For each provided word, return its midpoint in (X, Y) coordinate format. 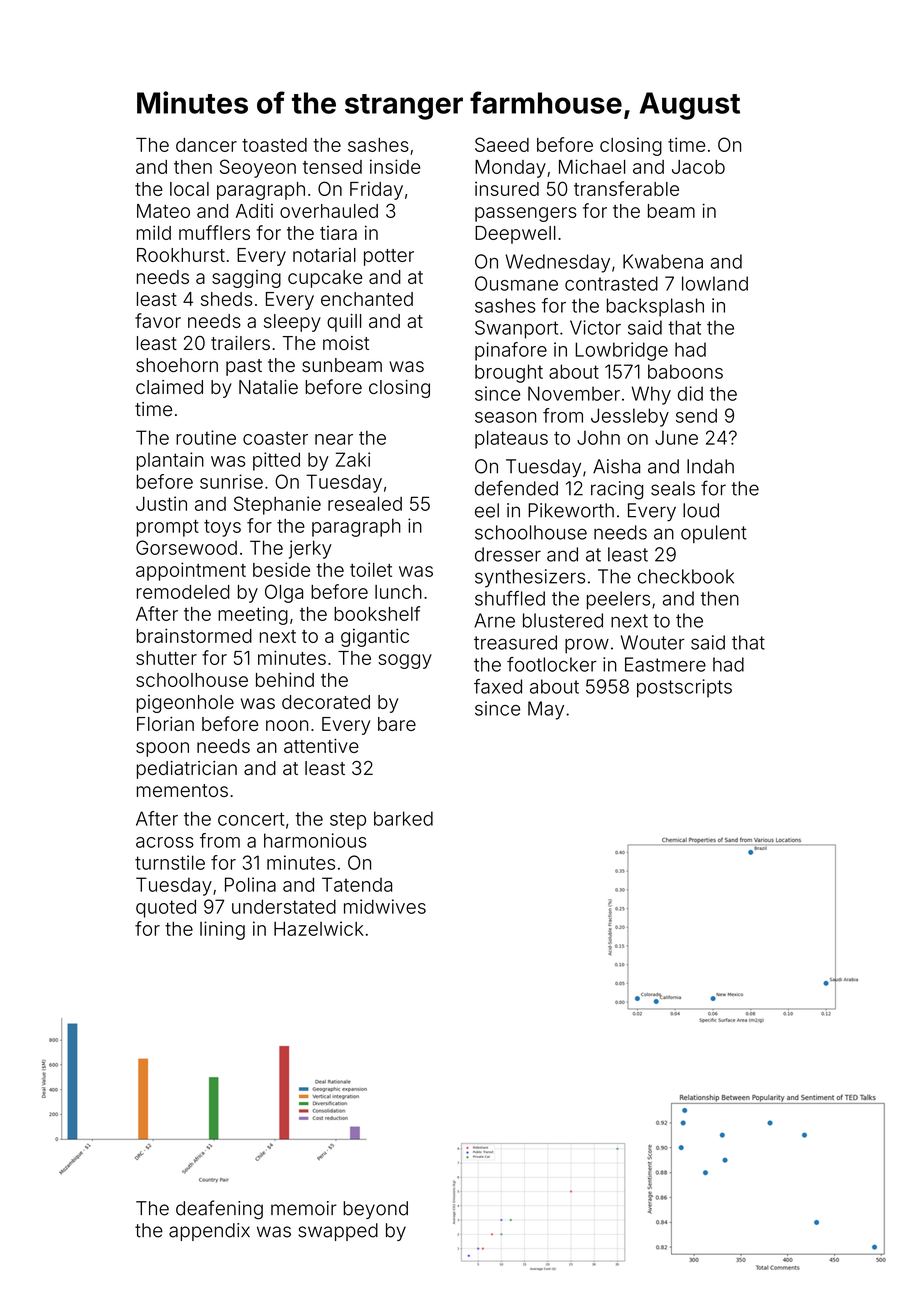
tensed (332, 167)
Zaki (353, 459)
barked (403, 818)
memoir (304, 1208)
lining (222, 930)
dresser (508, 554)
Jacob (698, 167)
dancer (206, 145)
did (690, 393)
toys (222, 528)
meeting (253, 615)
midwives (385, 906)
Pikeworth (571, 510)
